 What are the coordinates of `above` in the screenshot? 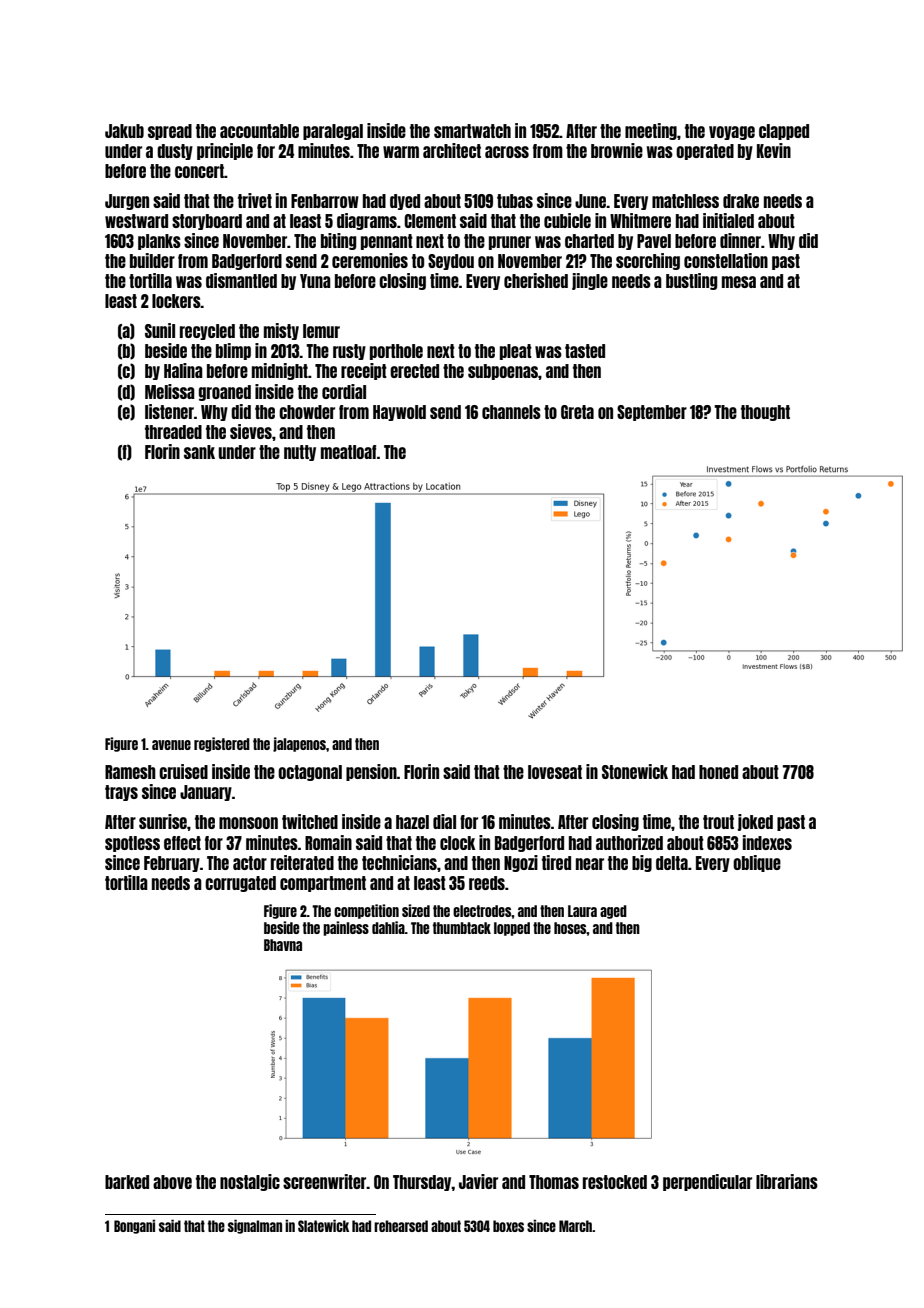 It's located at (172, 1182).
